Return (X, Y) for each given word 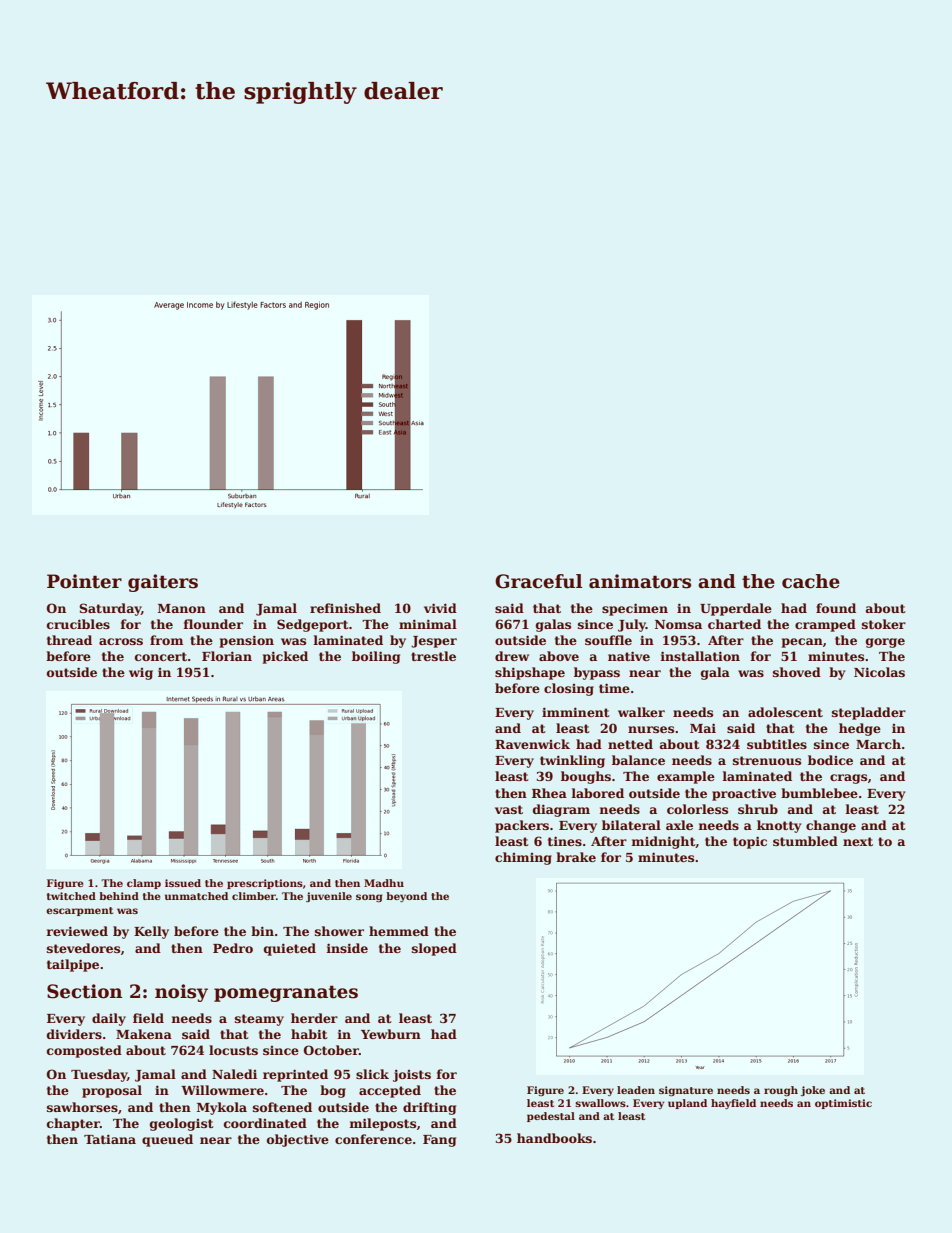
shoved (797, 672)
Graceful (538, 581)
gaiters (163, 583)
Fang (439, 1141)
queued (167, 1140)
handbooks (554, 1138)
